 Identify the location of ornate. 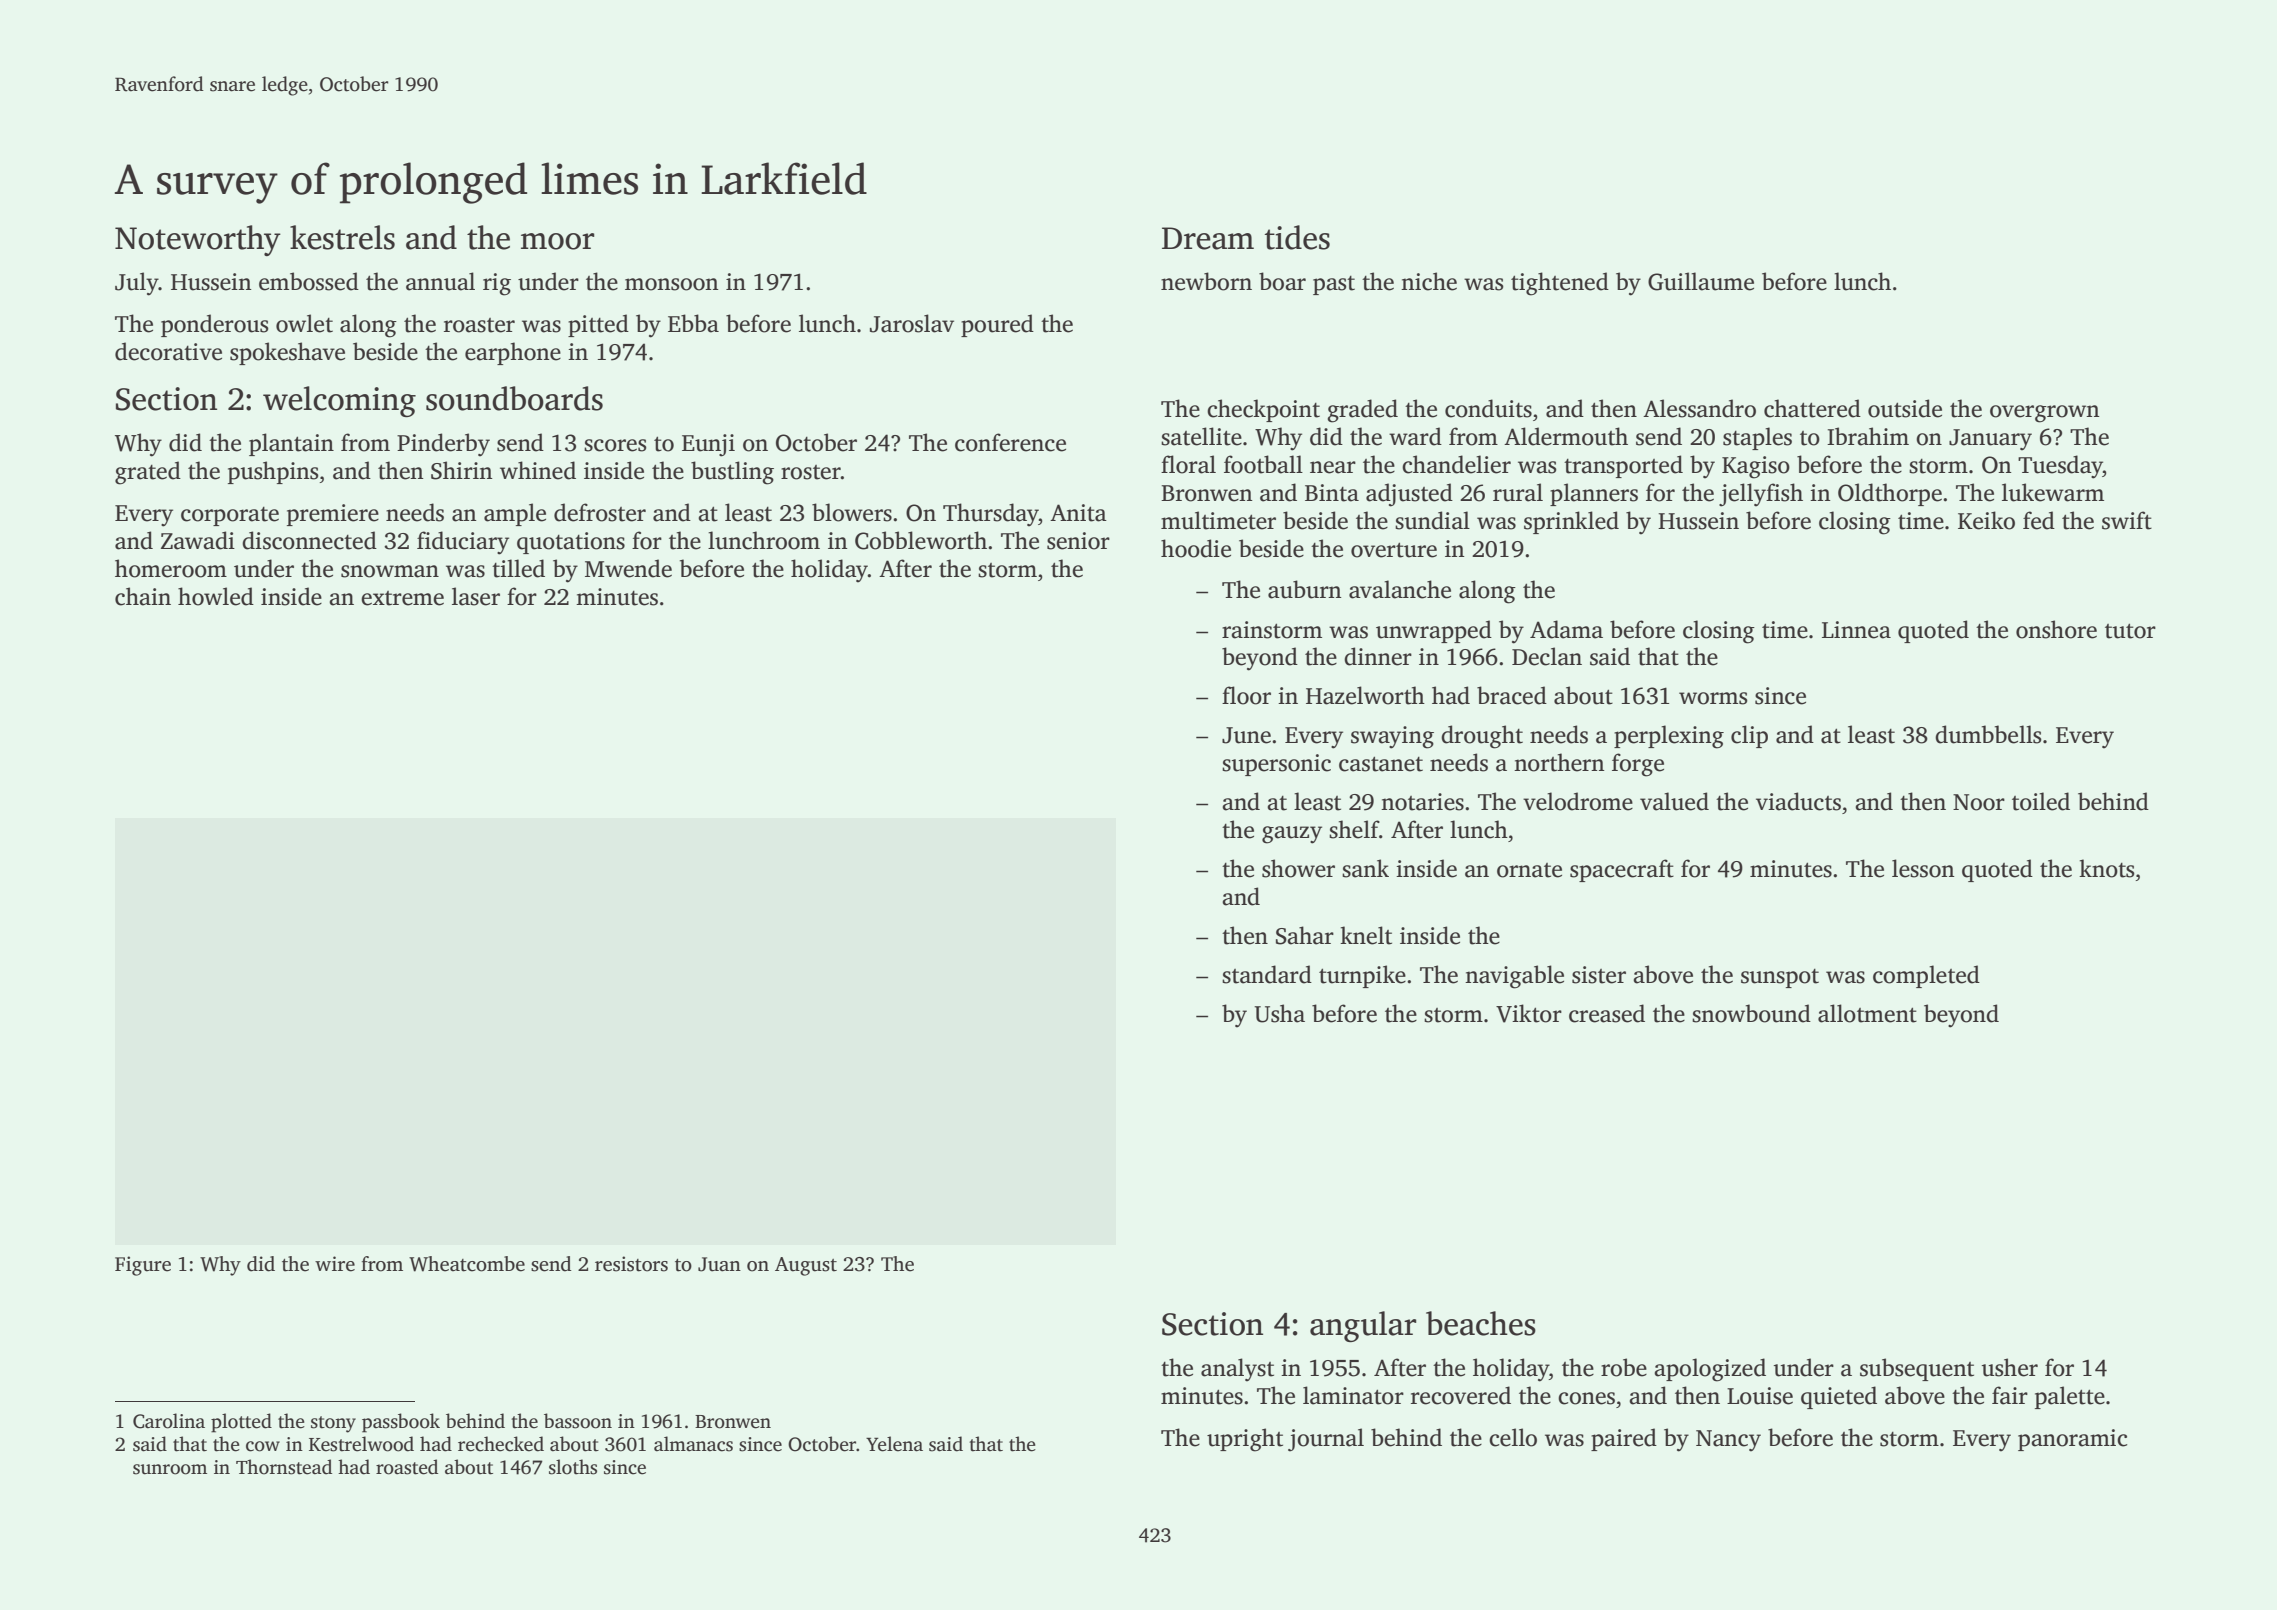
(1529, 870).
